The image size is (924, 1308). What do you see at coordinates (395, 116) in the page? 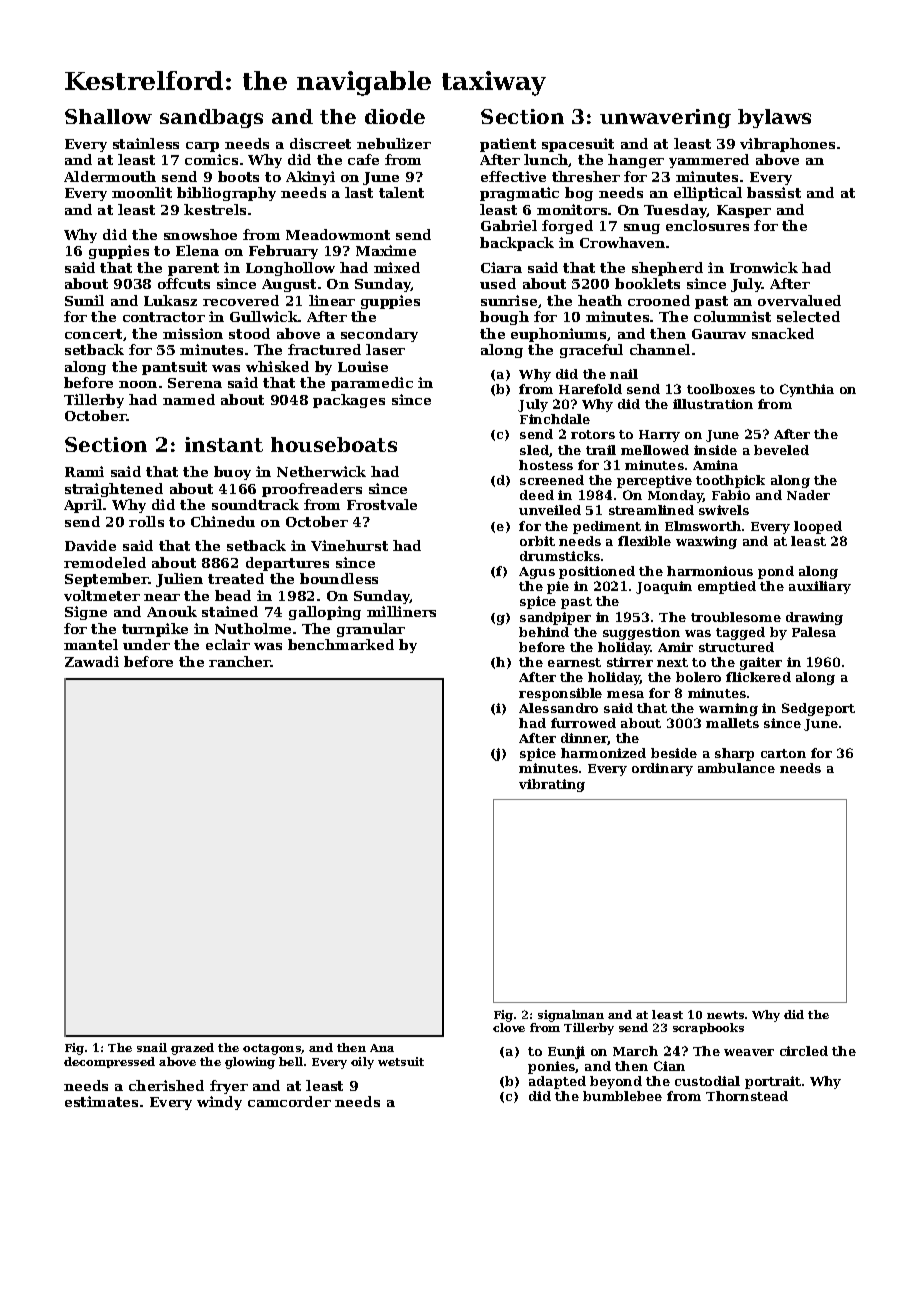
I see `diode` at bounding box center [395, 116].
